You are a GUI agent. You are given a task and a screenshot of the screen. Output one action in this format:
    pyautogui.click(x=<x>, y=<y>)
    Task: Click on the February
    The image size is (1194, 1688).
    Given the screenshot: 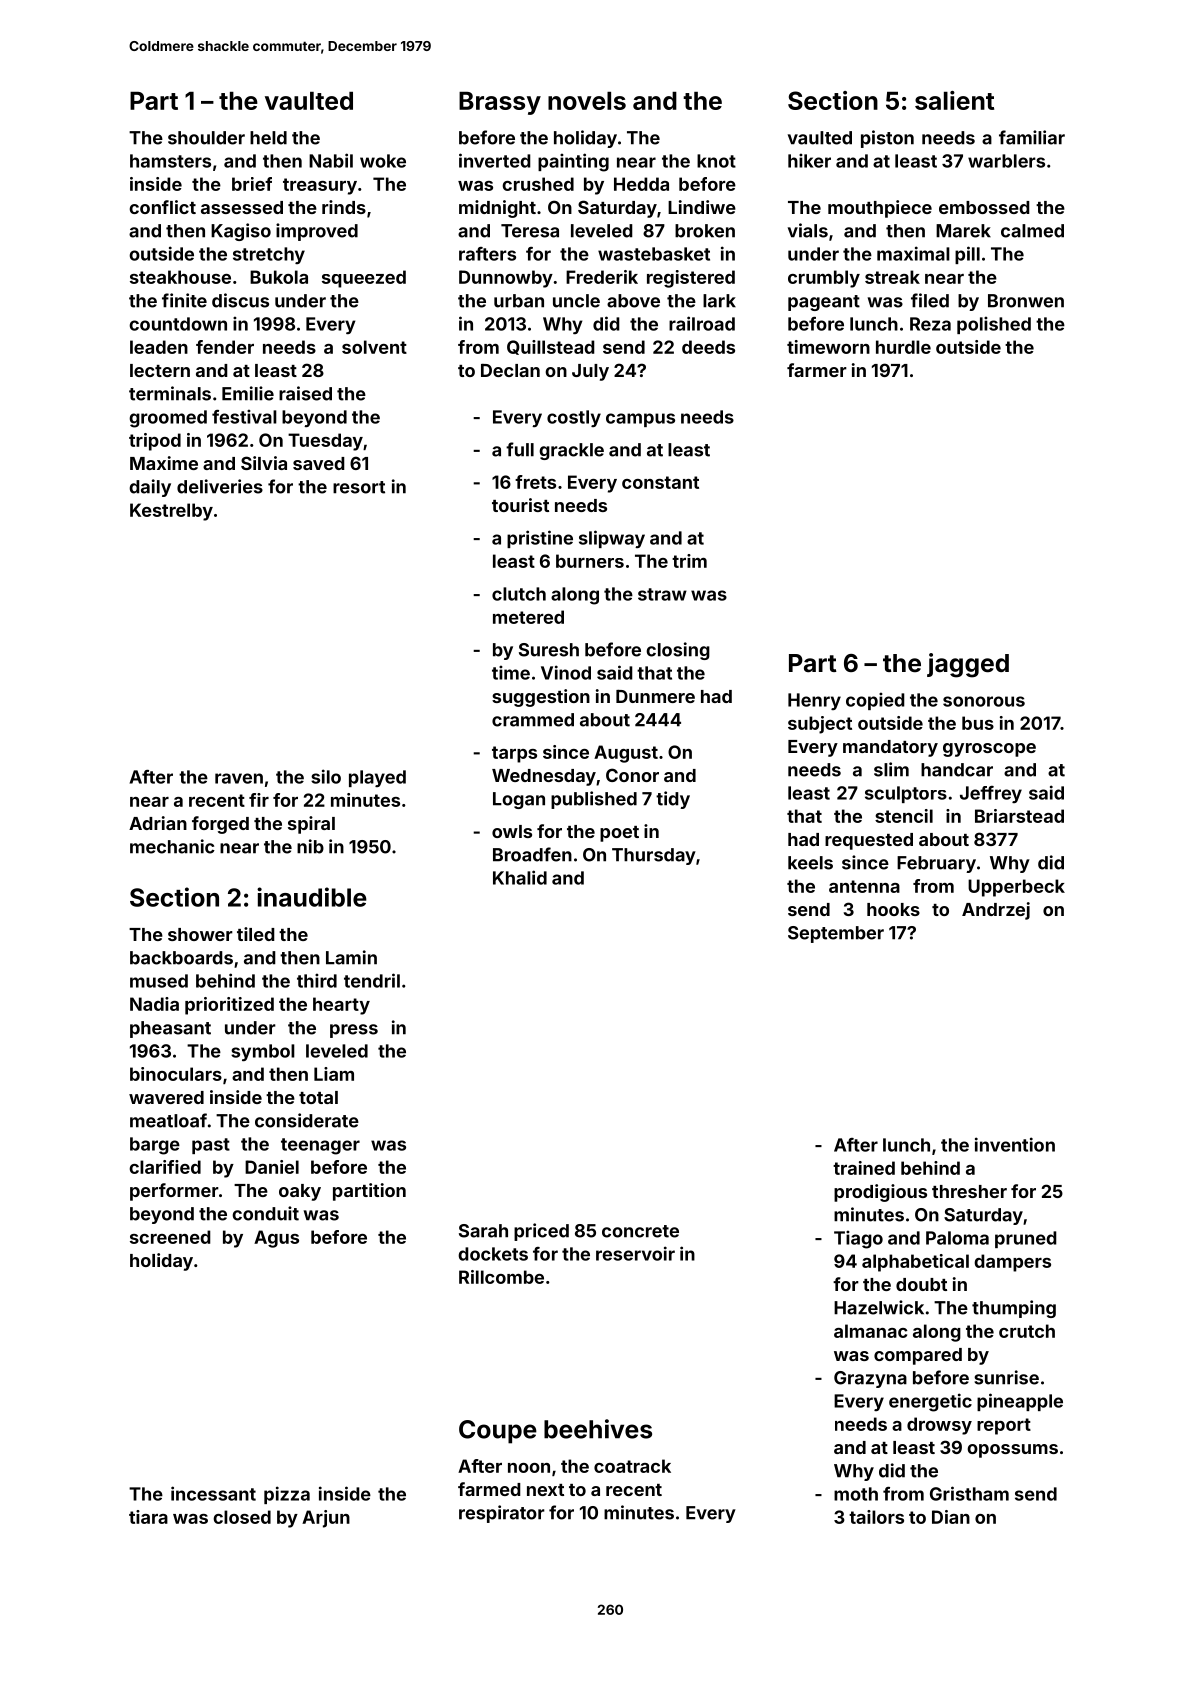 What is the action you would take?
    pyautogui.click(x=936, y=864)
